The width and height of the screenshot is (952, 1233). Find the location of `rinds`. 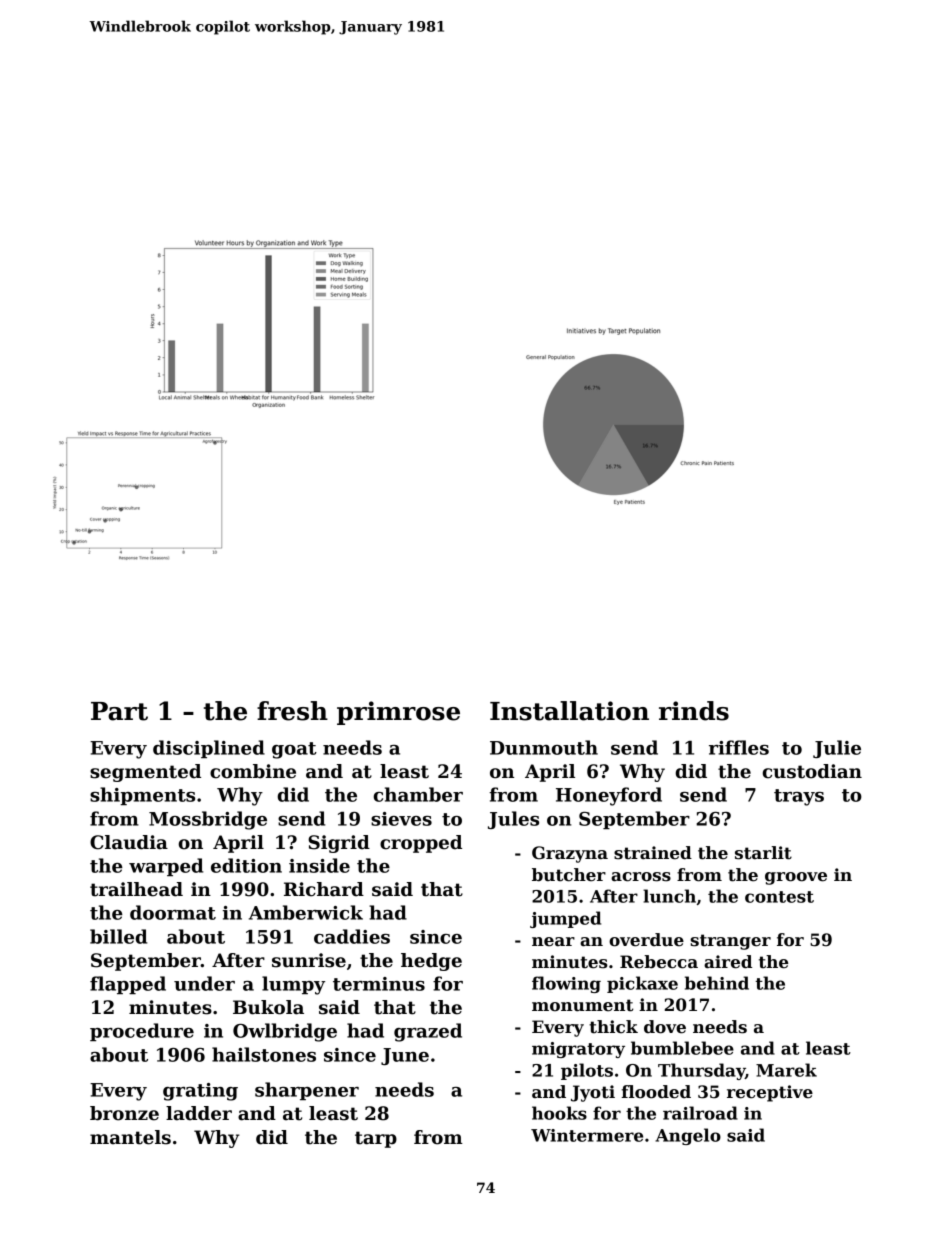

rinds is located at coordinates (694, 711).
